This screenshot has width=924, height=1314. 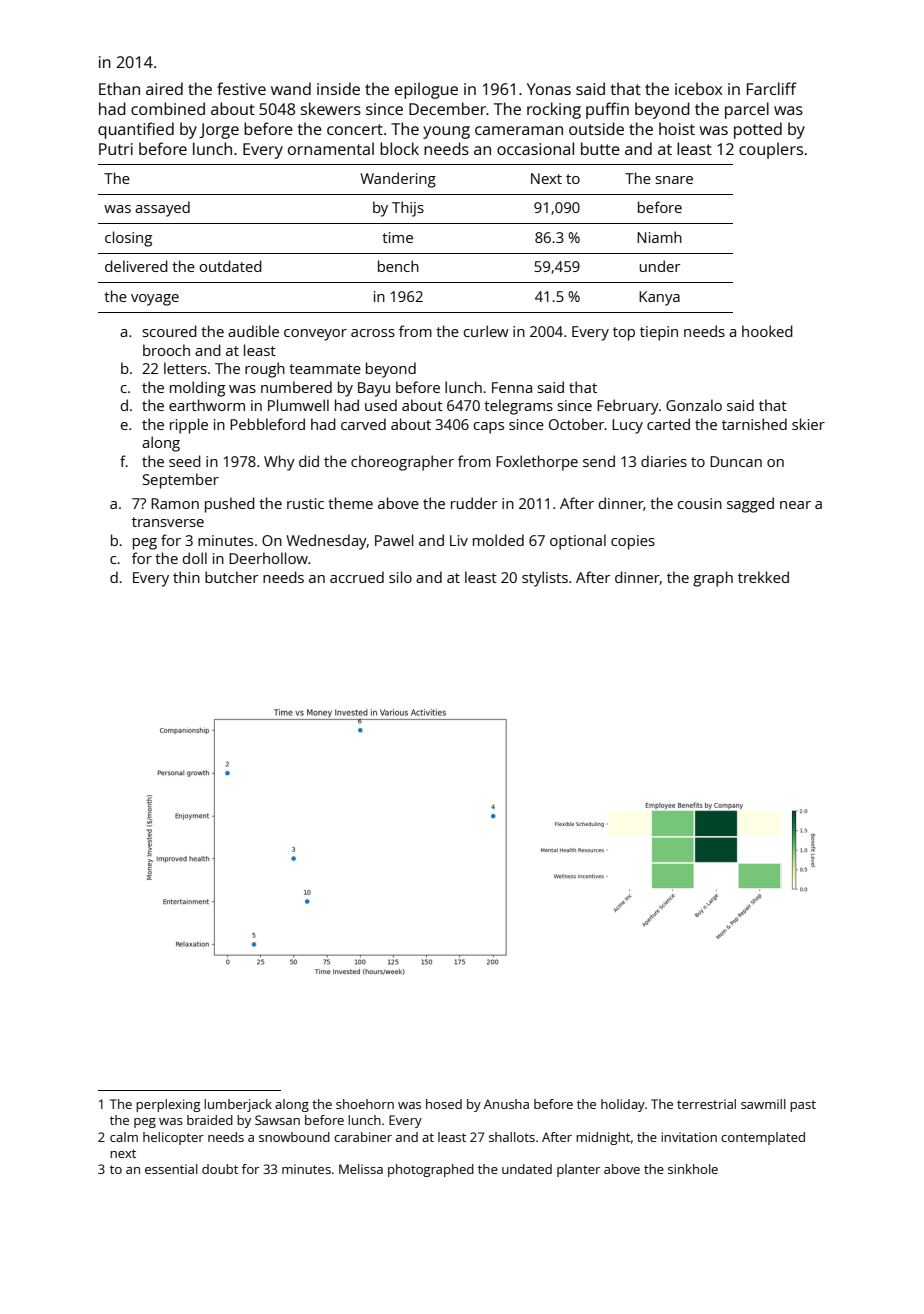 What do you see at coordinates (338, 88) in the screenshot?
I see `inside` at bounding box center [338, 88].
